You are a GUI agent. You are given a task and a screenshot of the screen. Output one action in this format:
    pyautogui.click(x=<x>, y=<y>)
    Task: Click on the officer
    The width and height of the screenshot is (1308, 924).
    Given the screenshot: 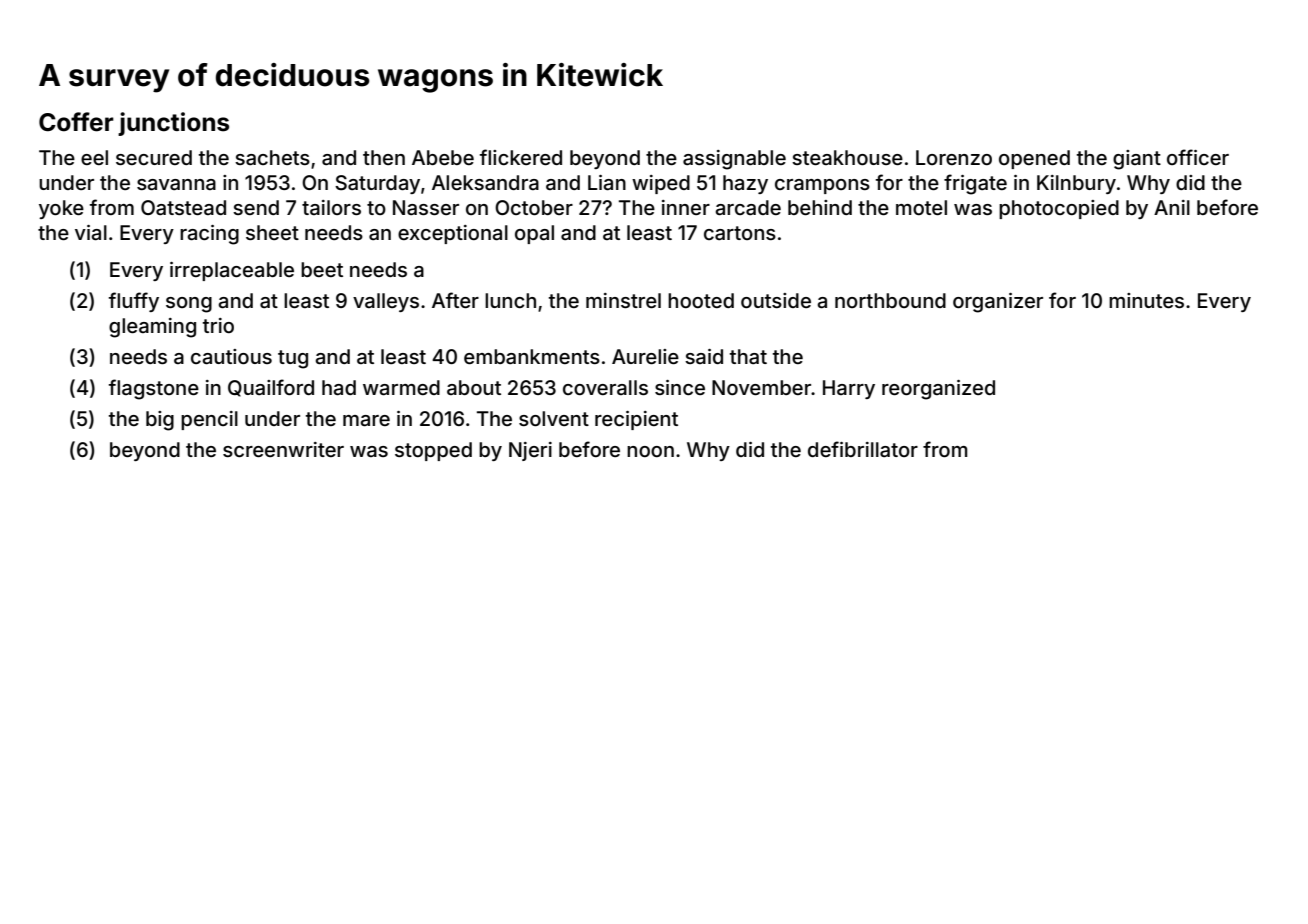 What is the action you would take?
    pyautogui.click(x=1198, y=157)
